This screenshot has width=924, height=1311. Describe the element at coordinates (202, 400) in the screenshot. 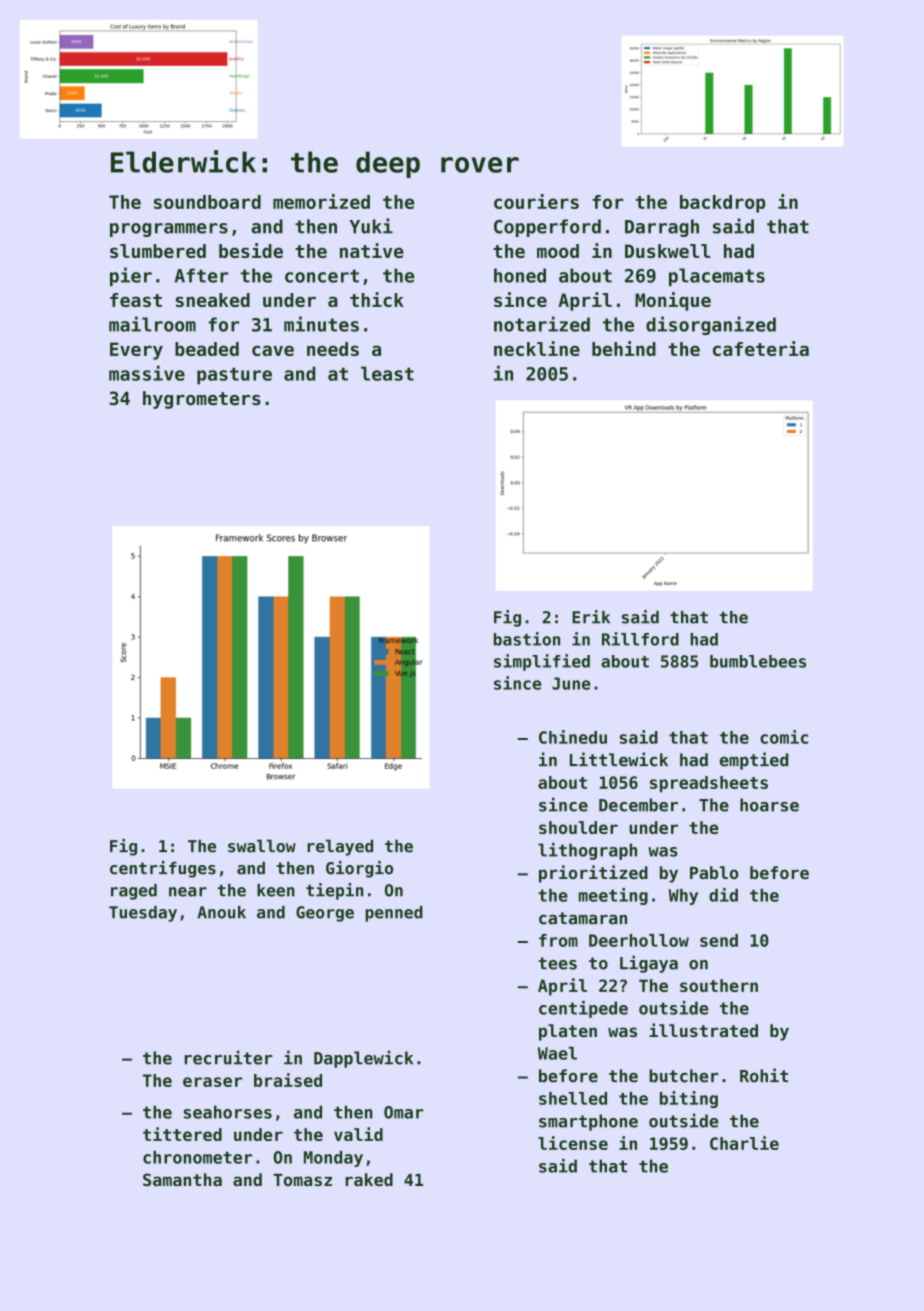

I see `hygrometers` at that location.
